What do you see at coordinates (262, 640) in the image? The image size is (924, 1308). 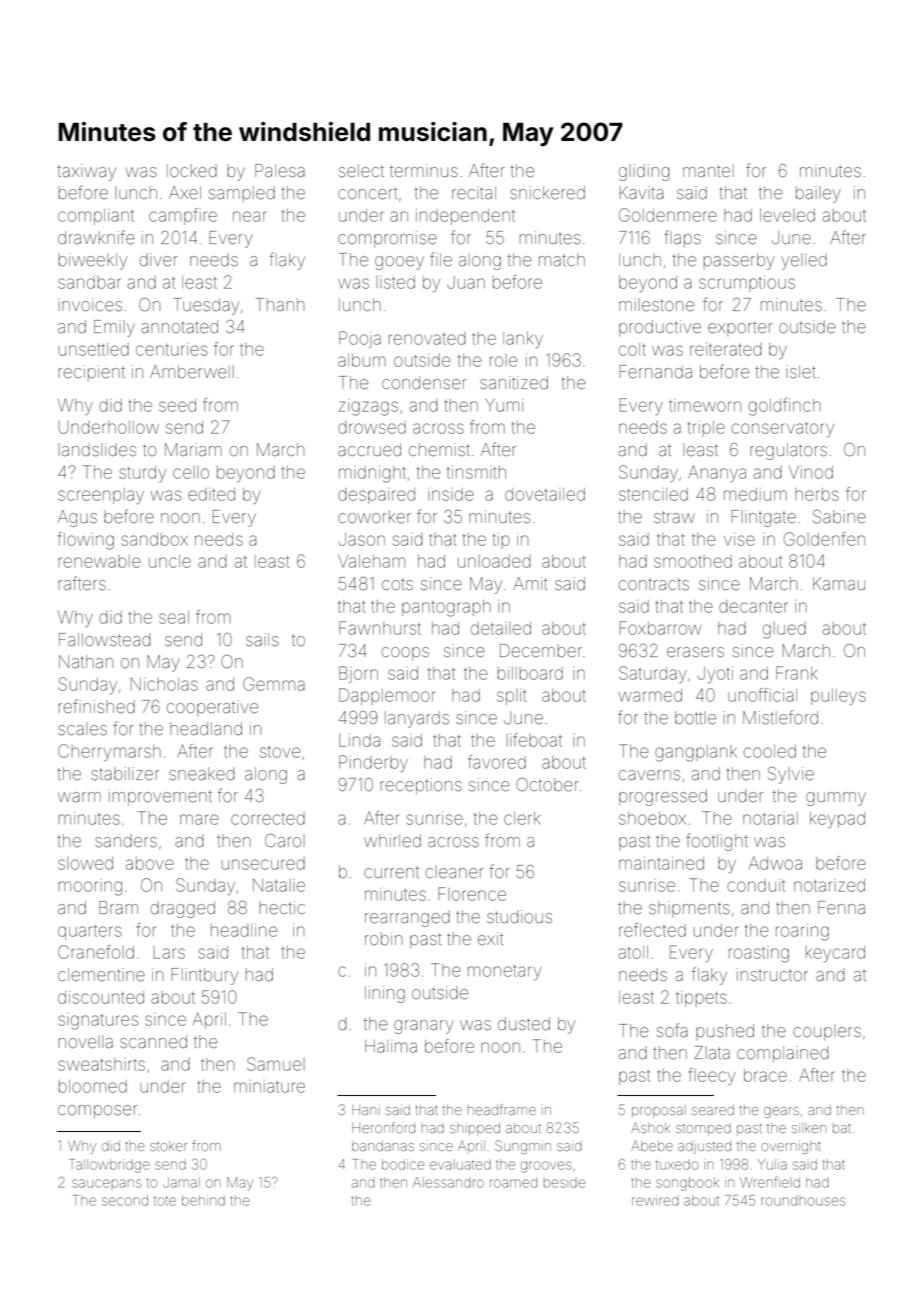 I see `sails` at bounding box center [262, 640].
